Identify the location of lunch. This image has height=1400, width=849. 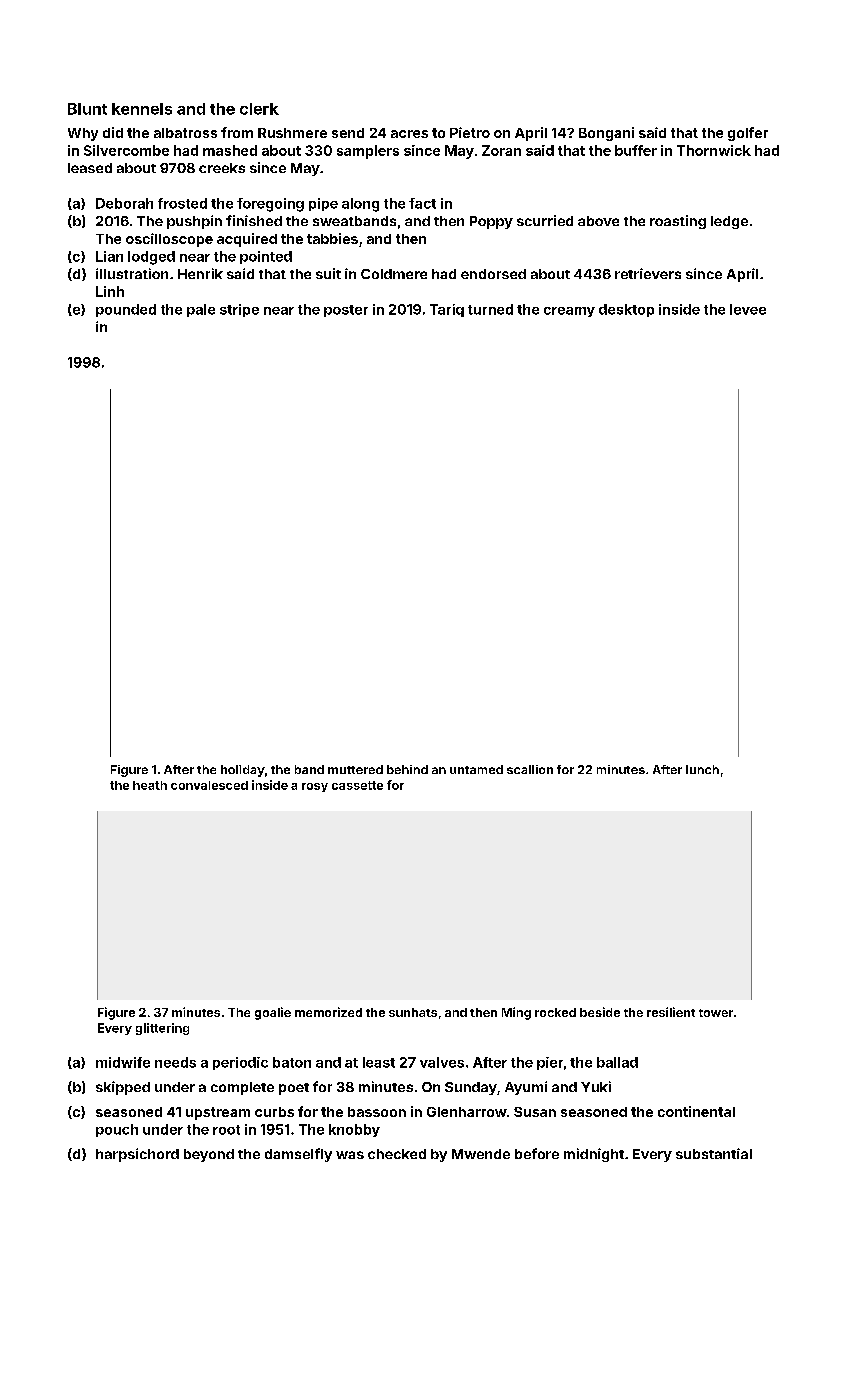
(702, 769).
